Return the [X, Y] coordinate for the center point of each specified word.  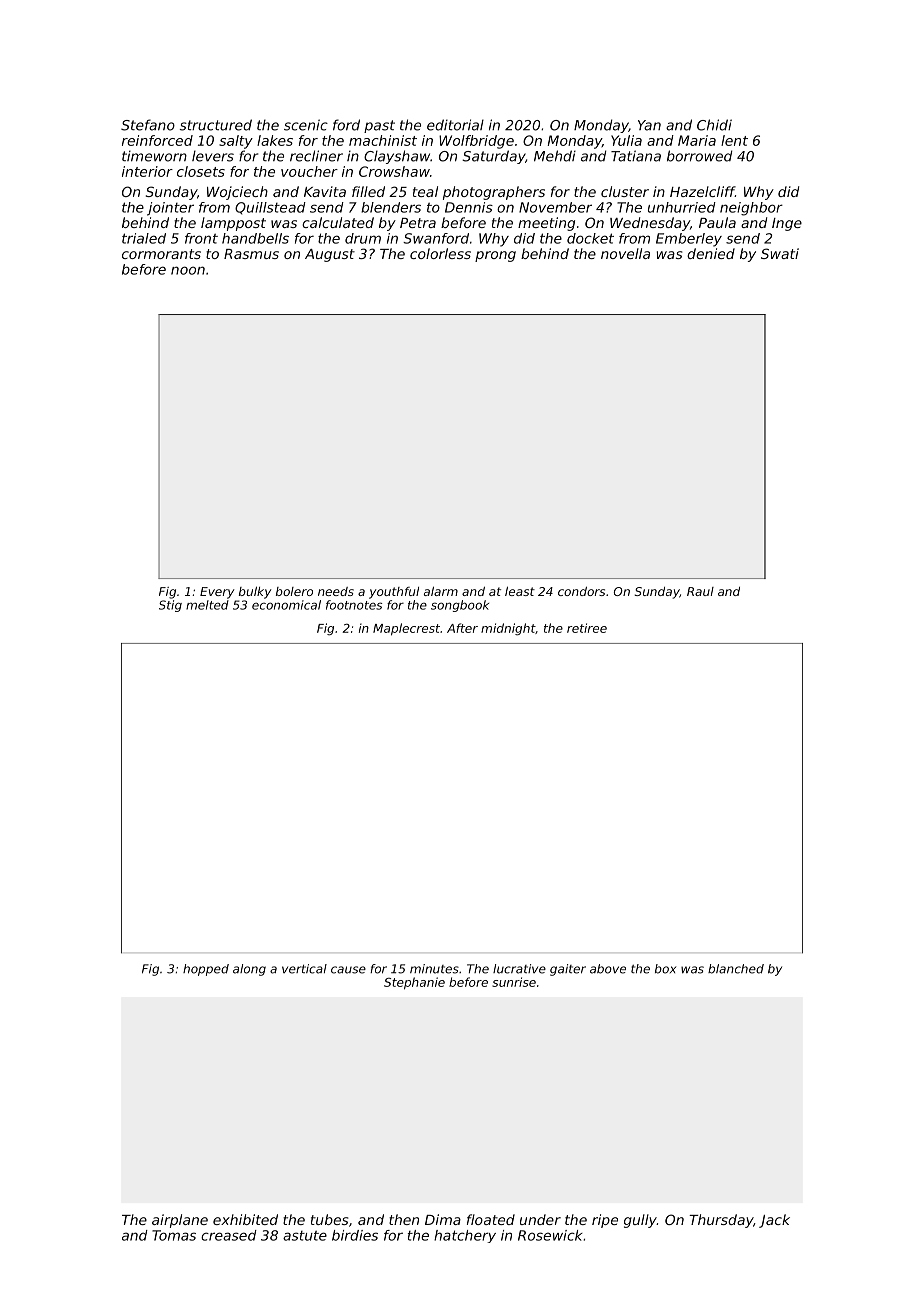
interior [147, 171]
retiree [587, 628]
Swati [780, 253]
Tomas [174, 1235]
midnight [508, 629]
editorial [455, 125]
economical [286, 605]
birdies [355, 1235]
